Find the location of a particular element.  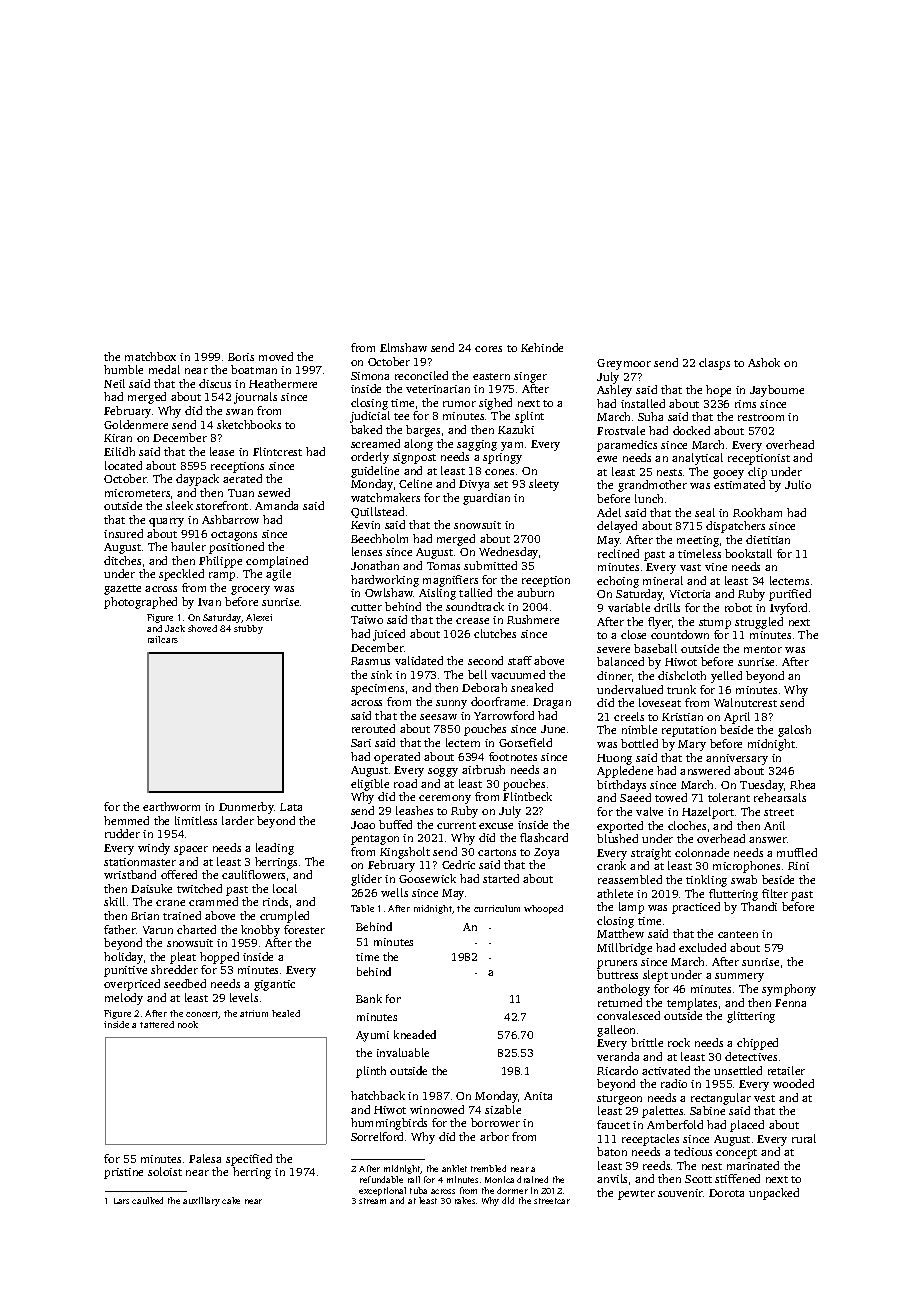

rehearsals is located at coordinates (780, 797).
